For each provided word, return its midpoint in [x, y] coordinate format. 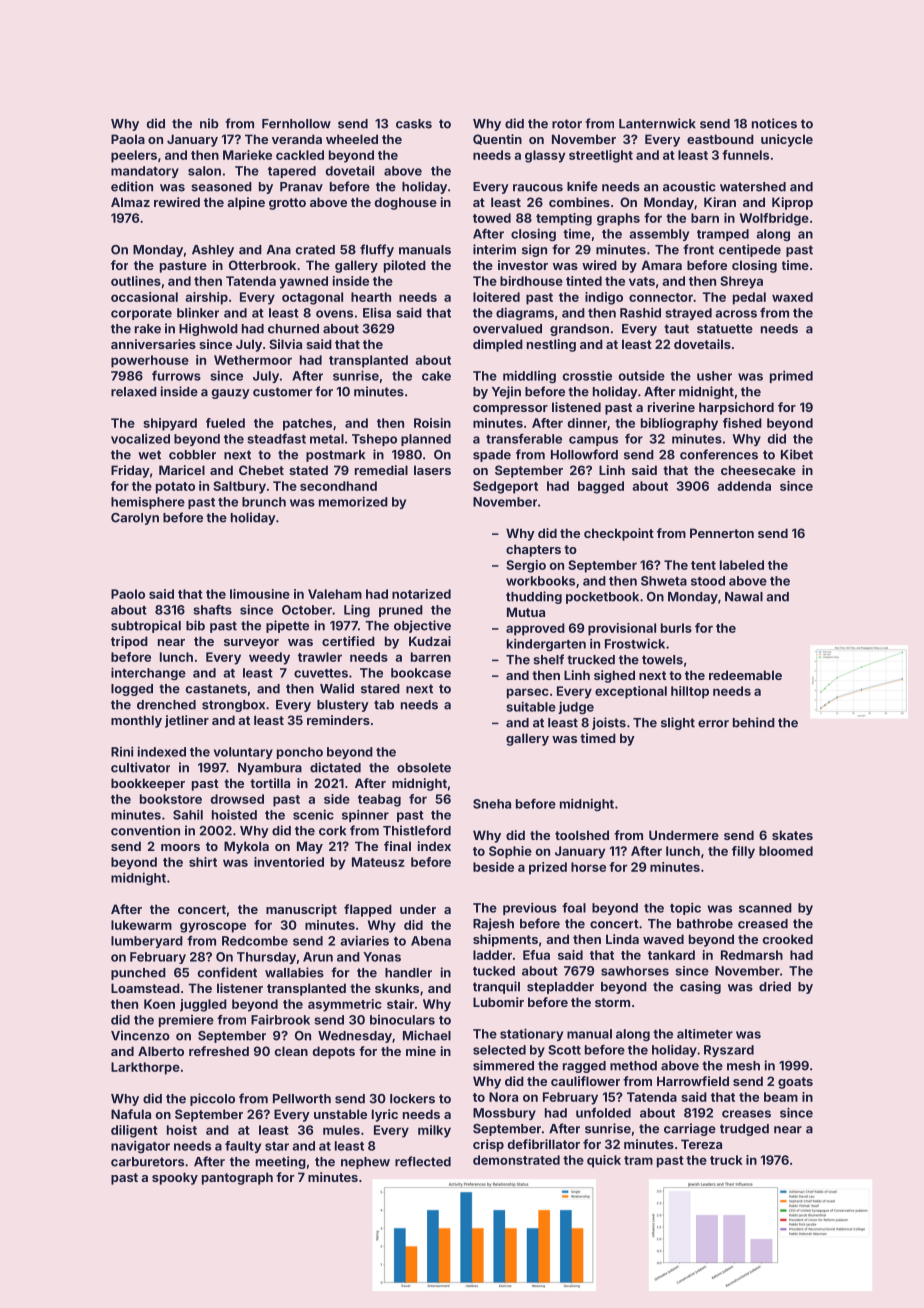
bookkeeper [148, 784]
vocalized [140, 438]
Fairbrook [280, 1019]
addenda [744, 486]
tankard [671, 955]
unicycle [787, 140]
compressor [510, 410]
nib [209, 123]
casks [414, 124]
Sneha [492, 804]
